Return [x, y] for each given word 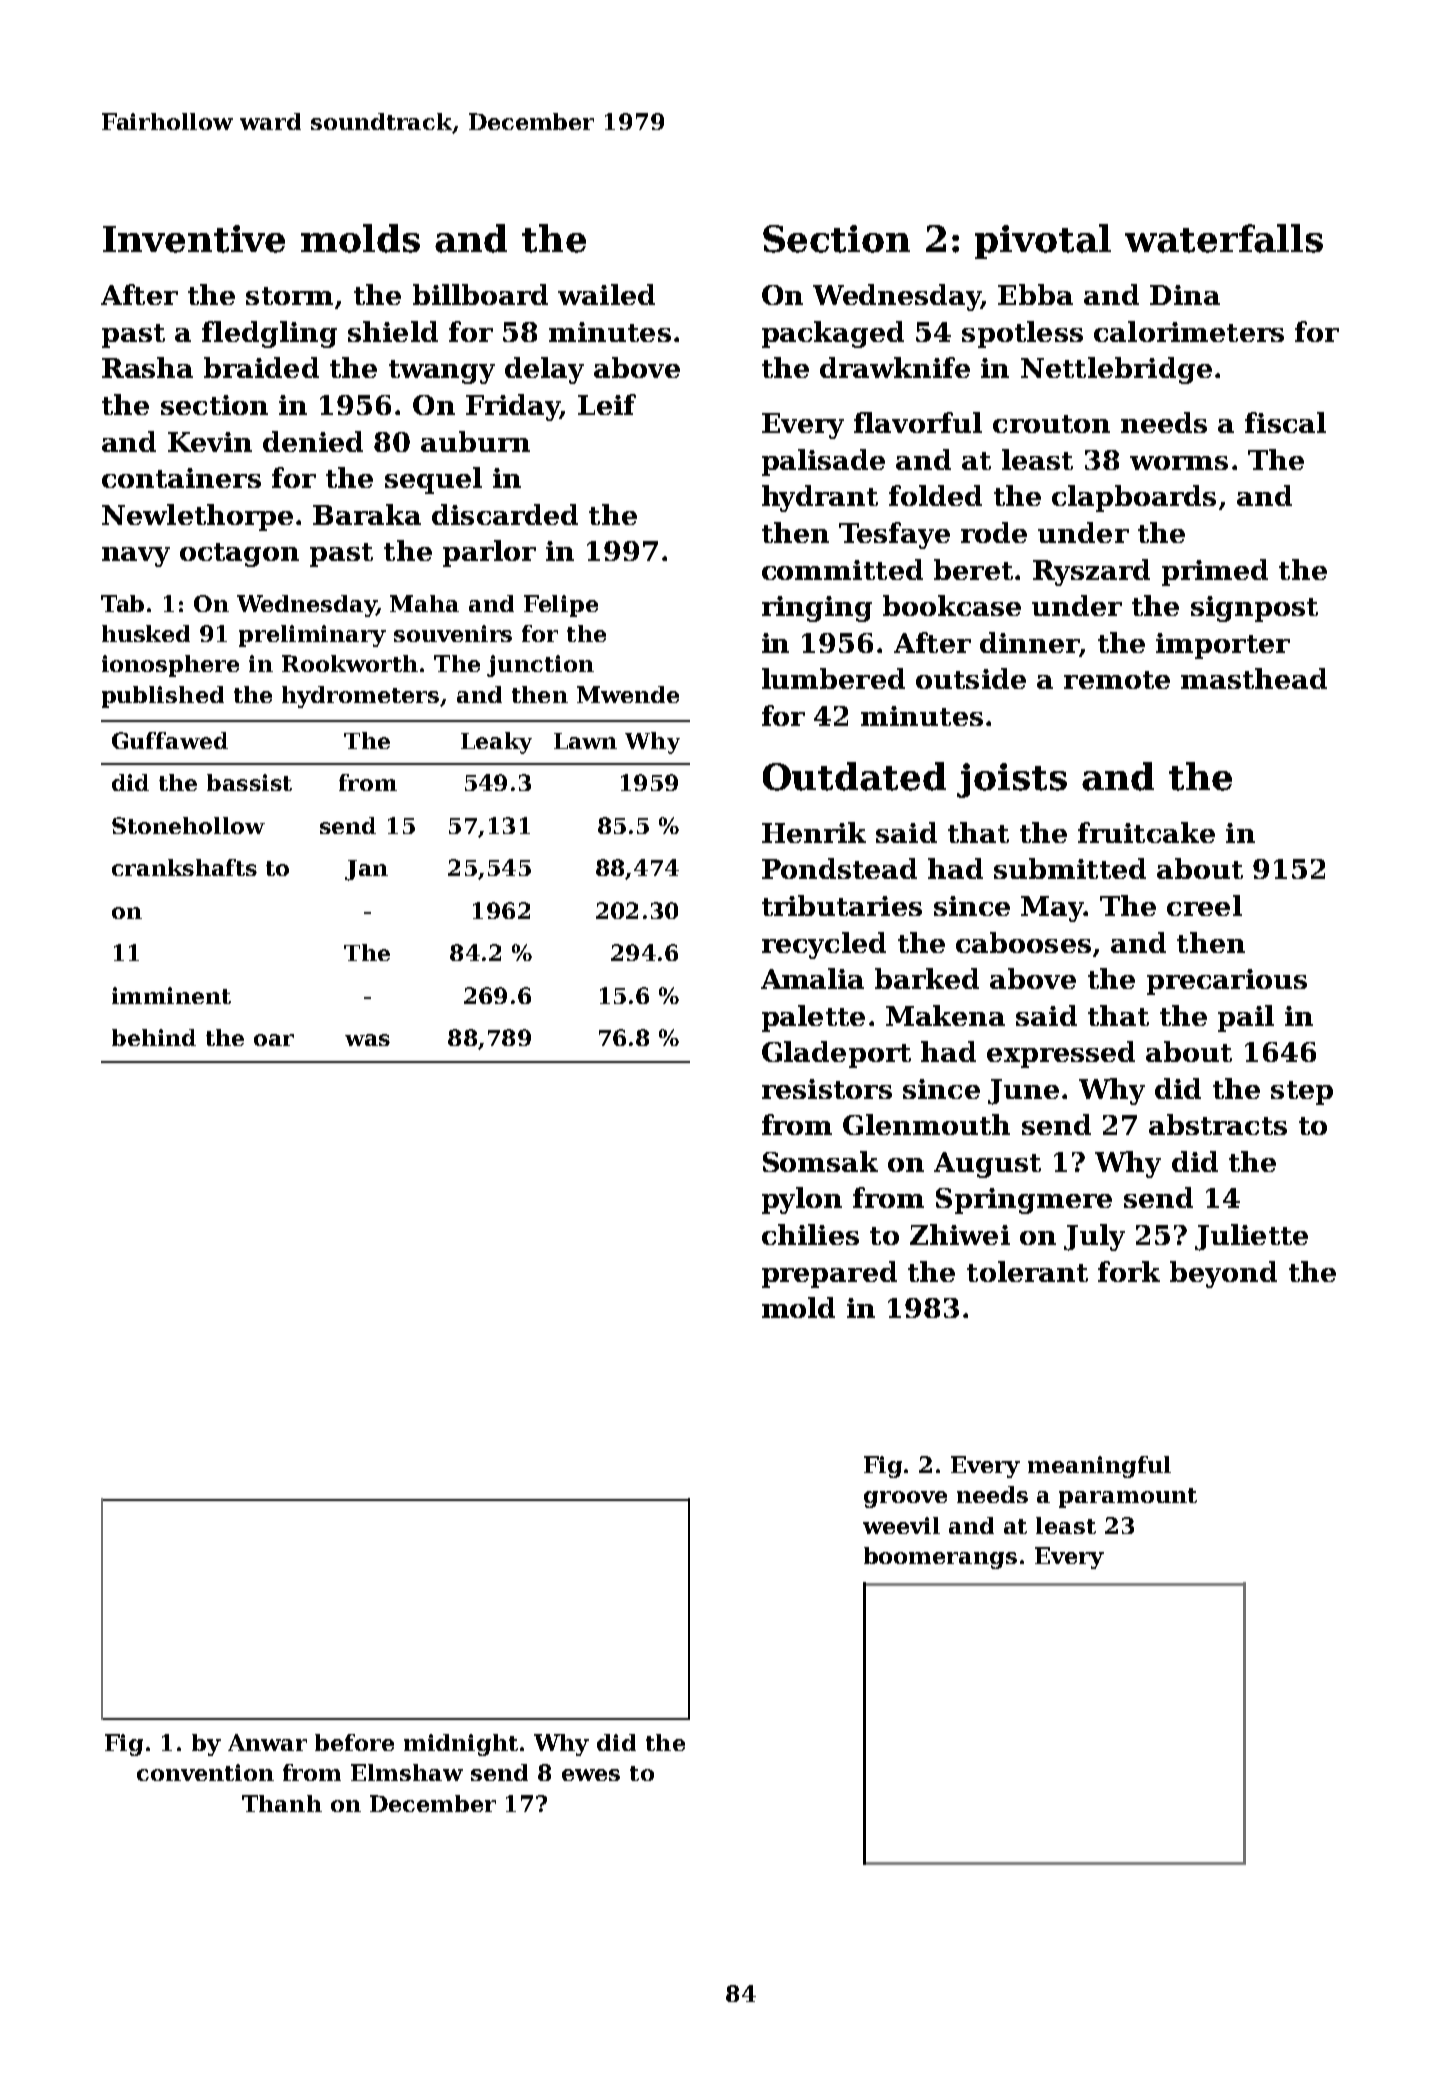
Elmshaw [407, 1772]
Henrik [814, 832]
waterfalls [1224, 238]
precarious [1227, 982]
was [367, 1040]
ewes [591, 1775]
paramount [1128, 1498]
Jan [366, 870]
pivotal [1043, 241]
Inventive [194, 239]
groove [905, 1499]
